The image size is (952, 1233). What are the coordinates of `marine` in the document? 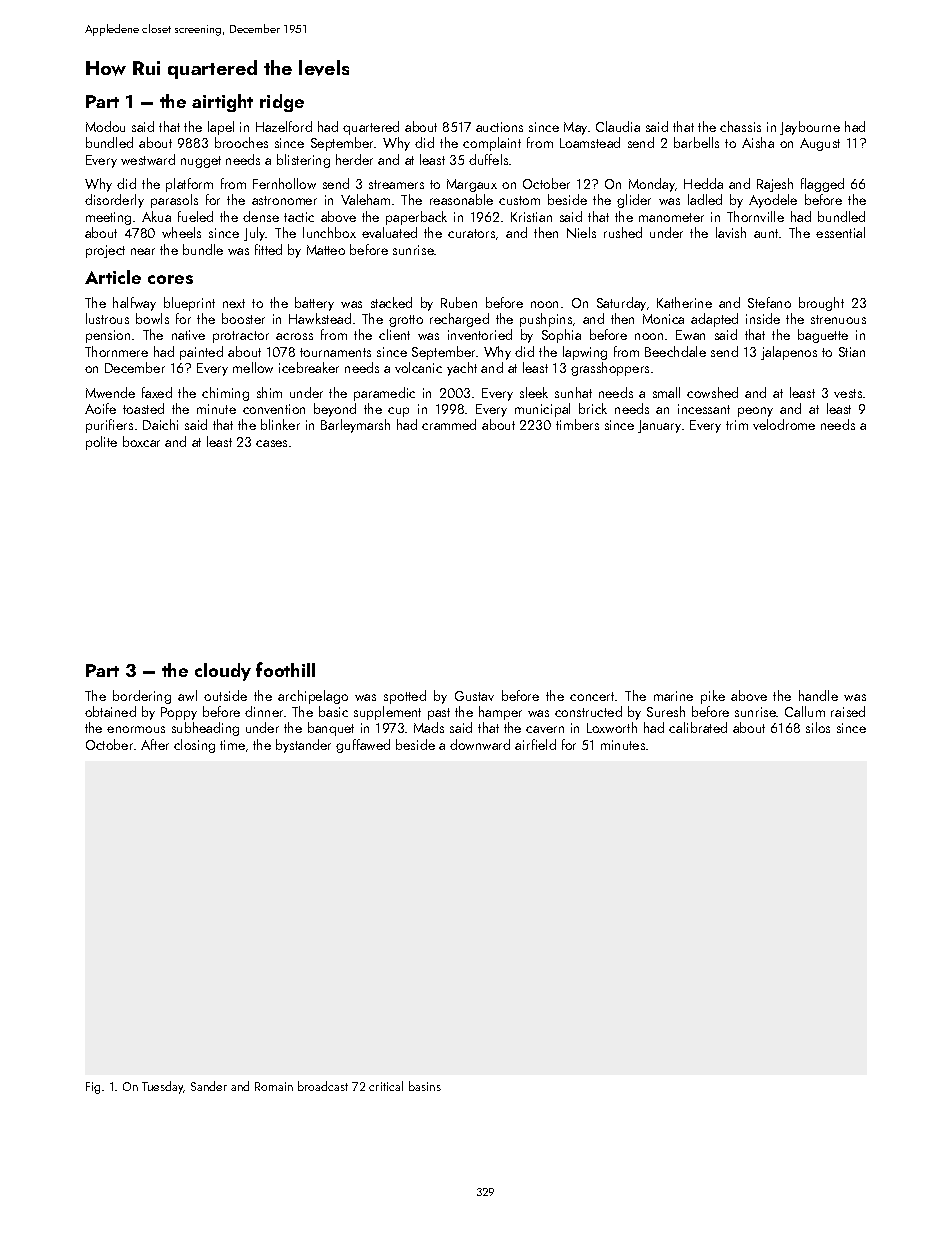 It's located at (673, 696).
